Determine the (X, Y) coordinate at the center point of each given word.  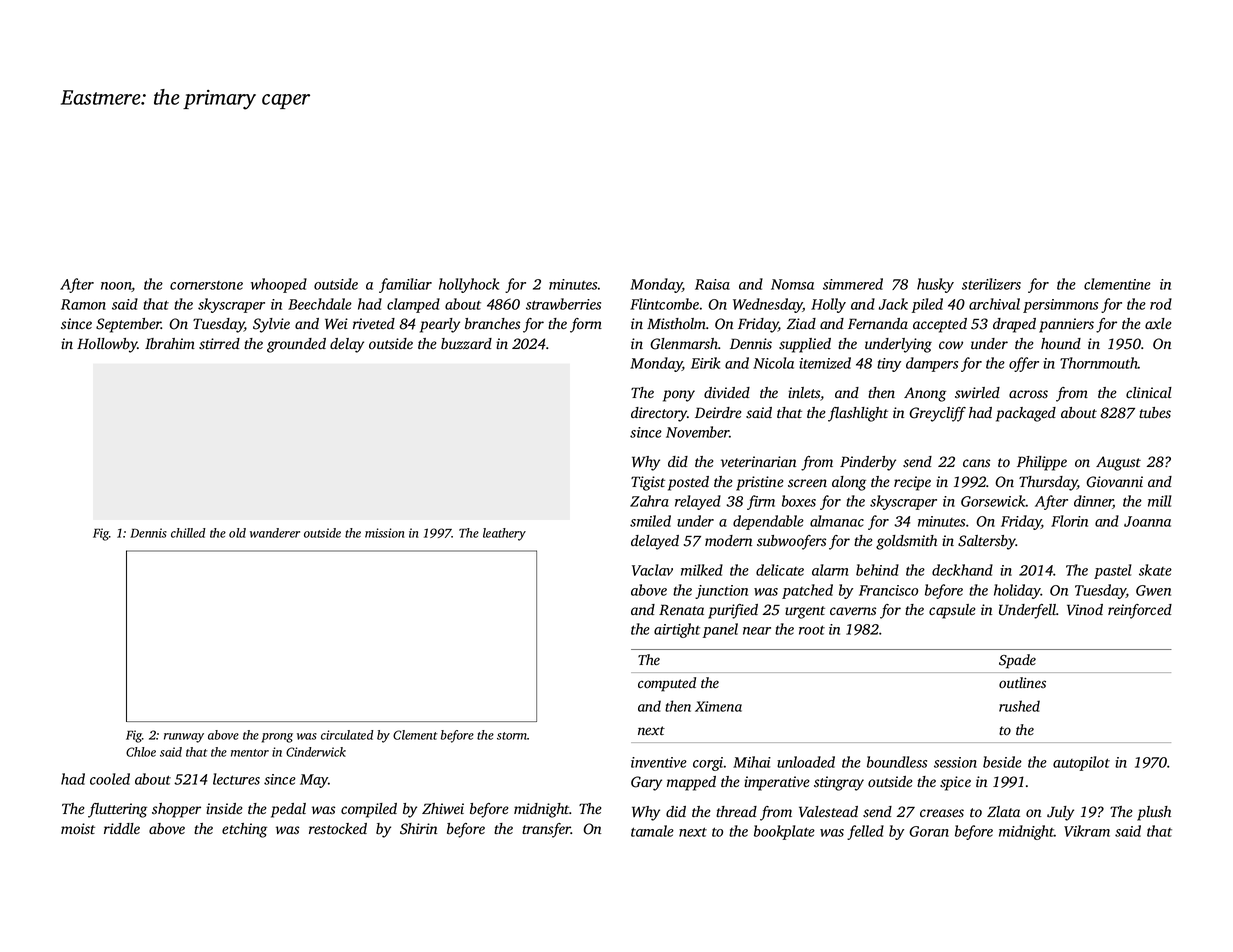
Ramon (83, 304)
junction (721, 592)
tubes (1155, 413)
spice (955, 783)
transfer (546, 830)
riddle (122, 828)
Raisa (712, 284)
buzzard (466, 344)
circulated (347, 735)
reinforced (1140, 611)
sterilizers (991, 284)
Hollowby (107, 345)
